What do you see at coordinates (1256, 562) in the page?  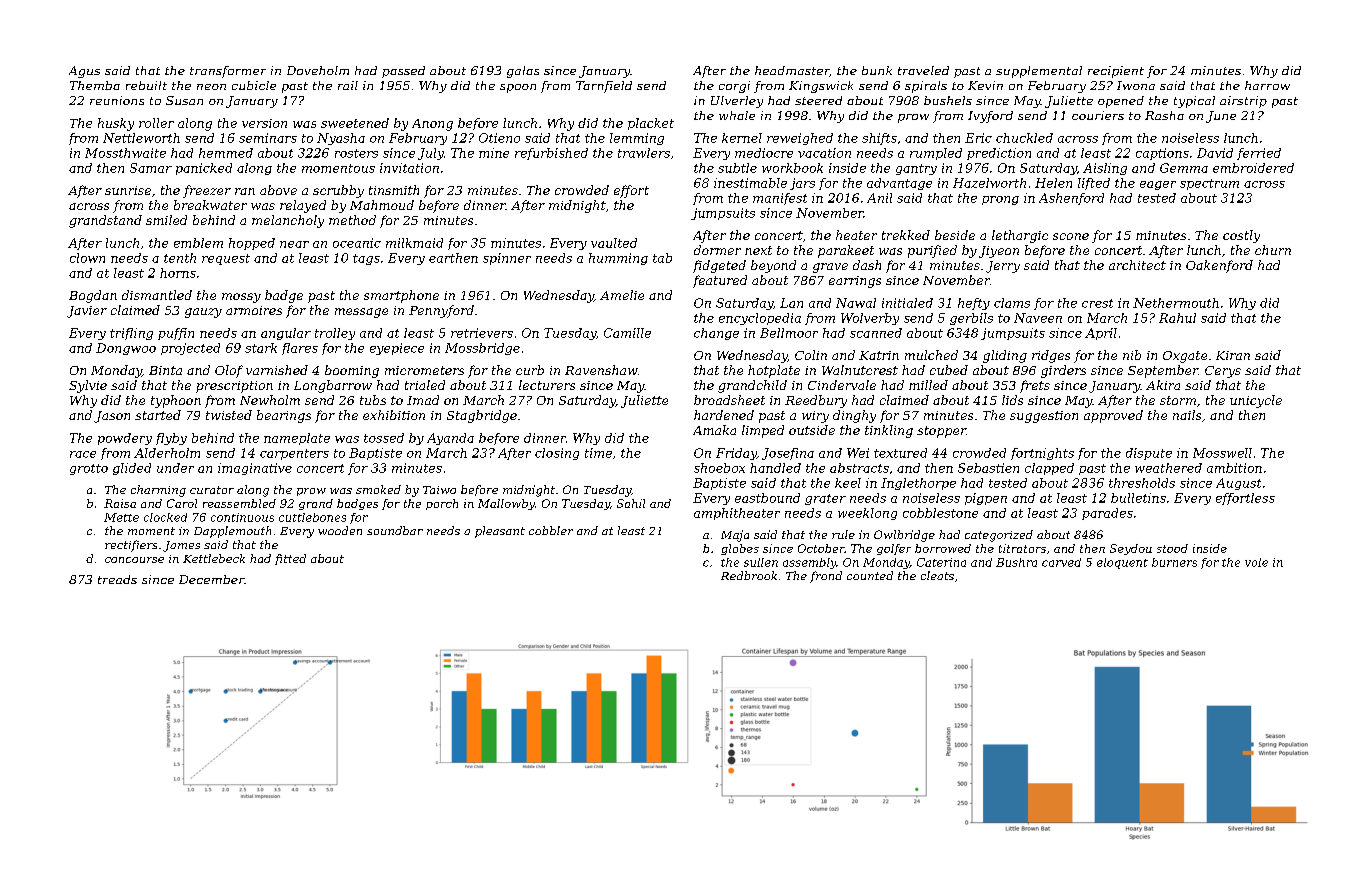 I see `vole` at bounding box center [1256, 562].
